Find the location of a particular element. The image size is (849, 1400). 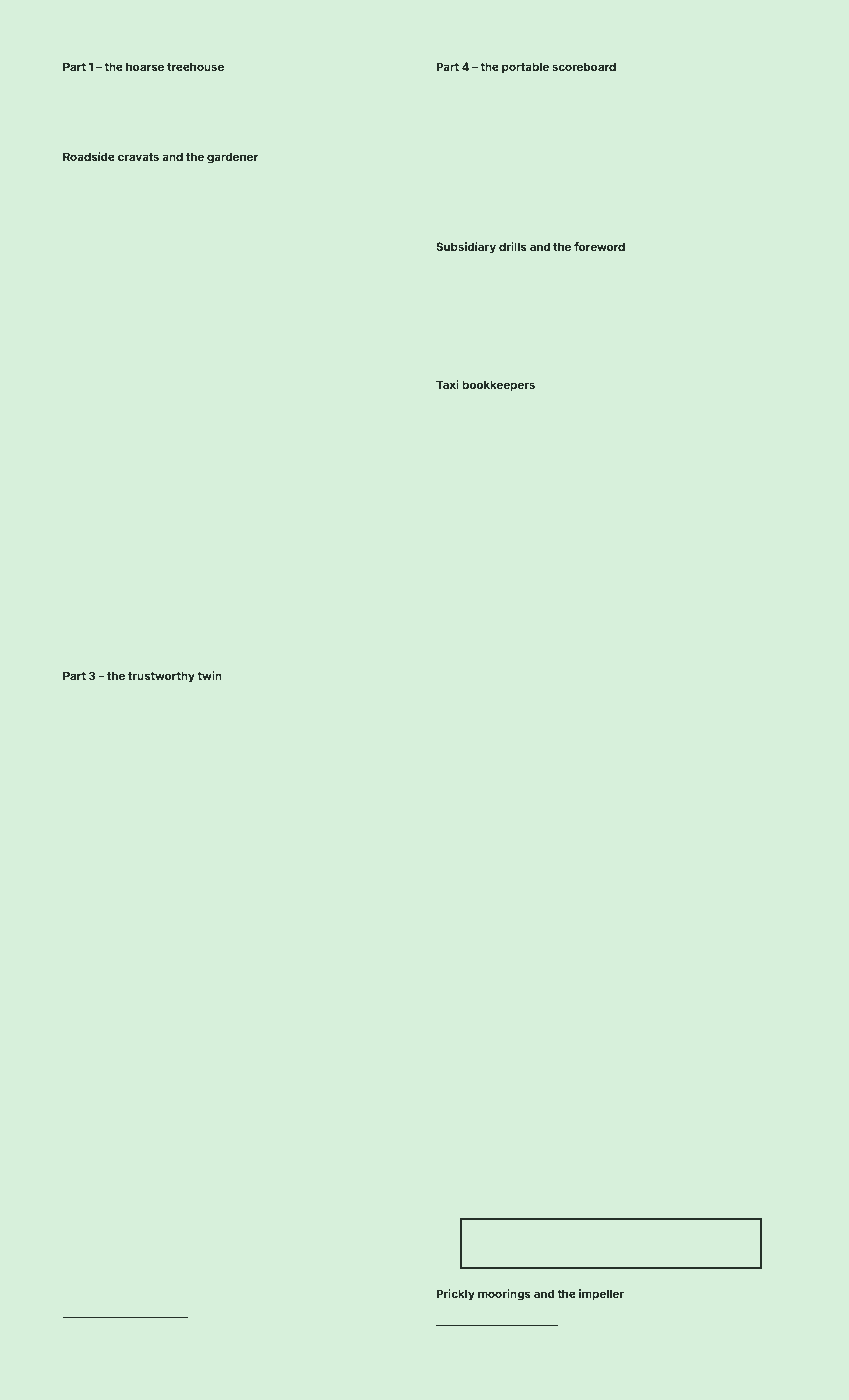

Fernthwaite is located at coordinates (602, 213).
